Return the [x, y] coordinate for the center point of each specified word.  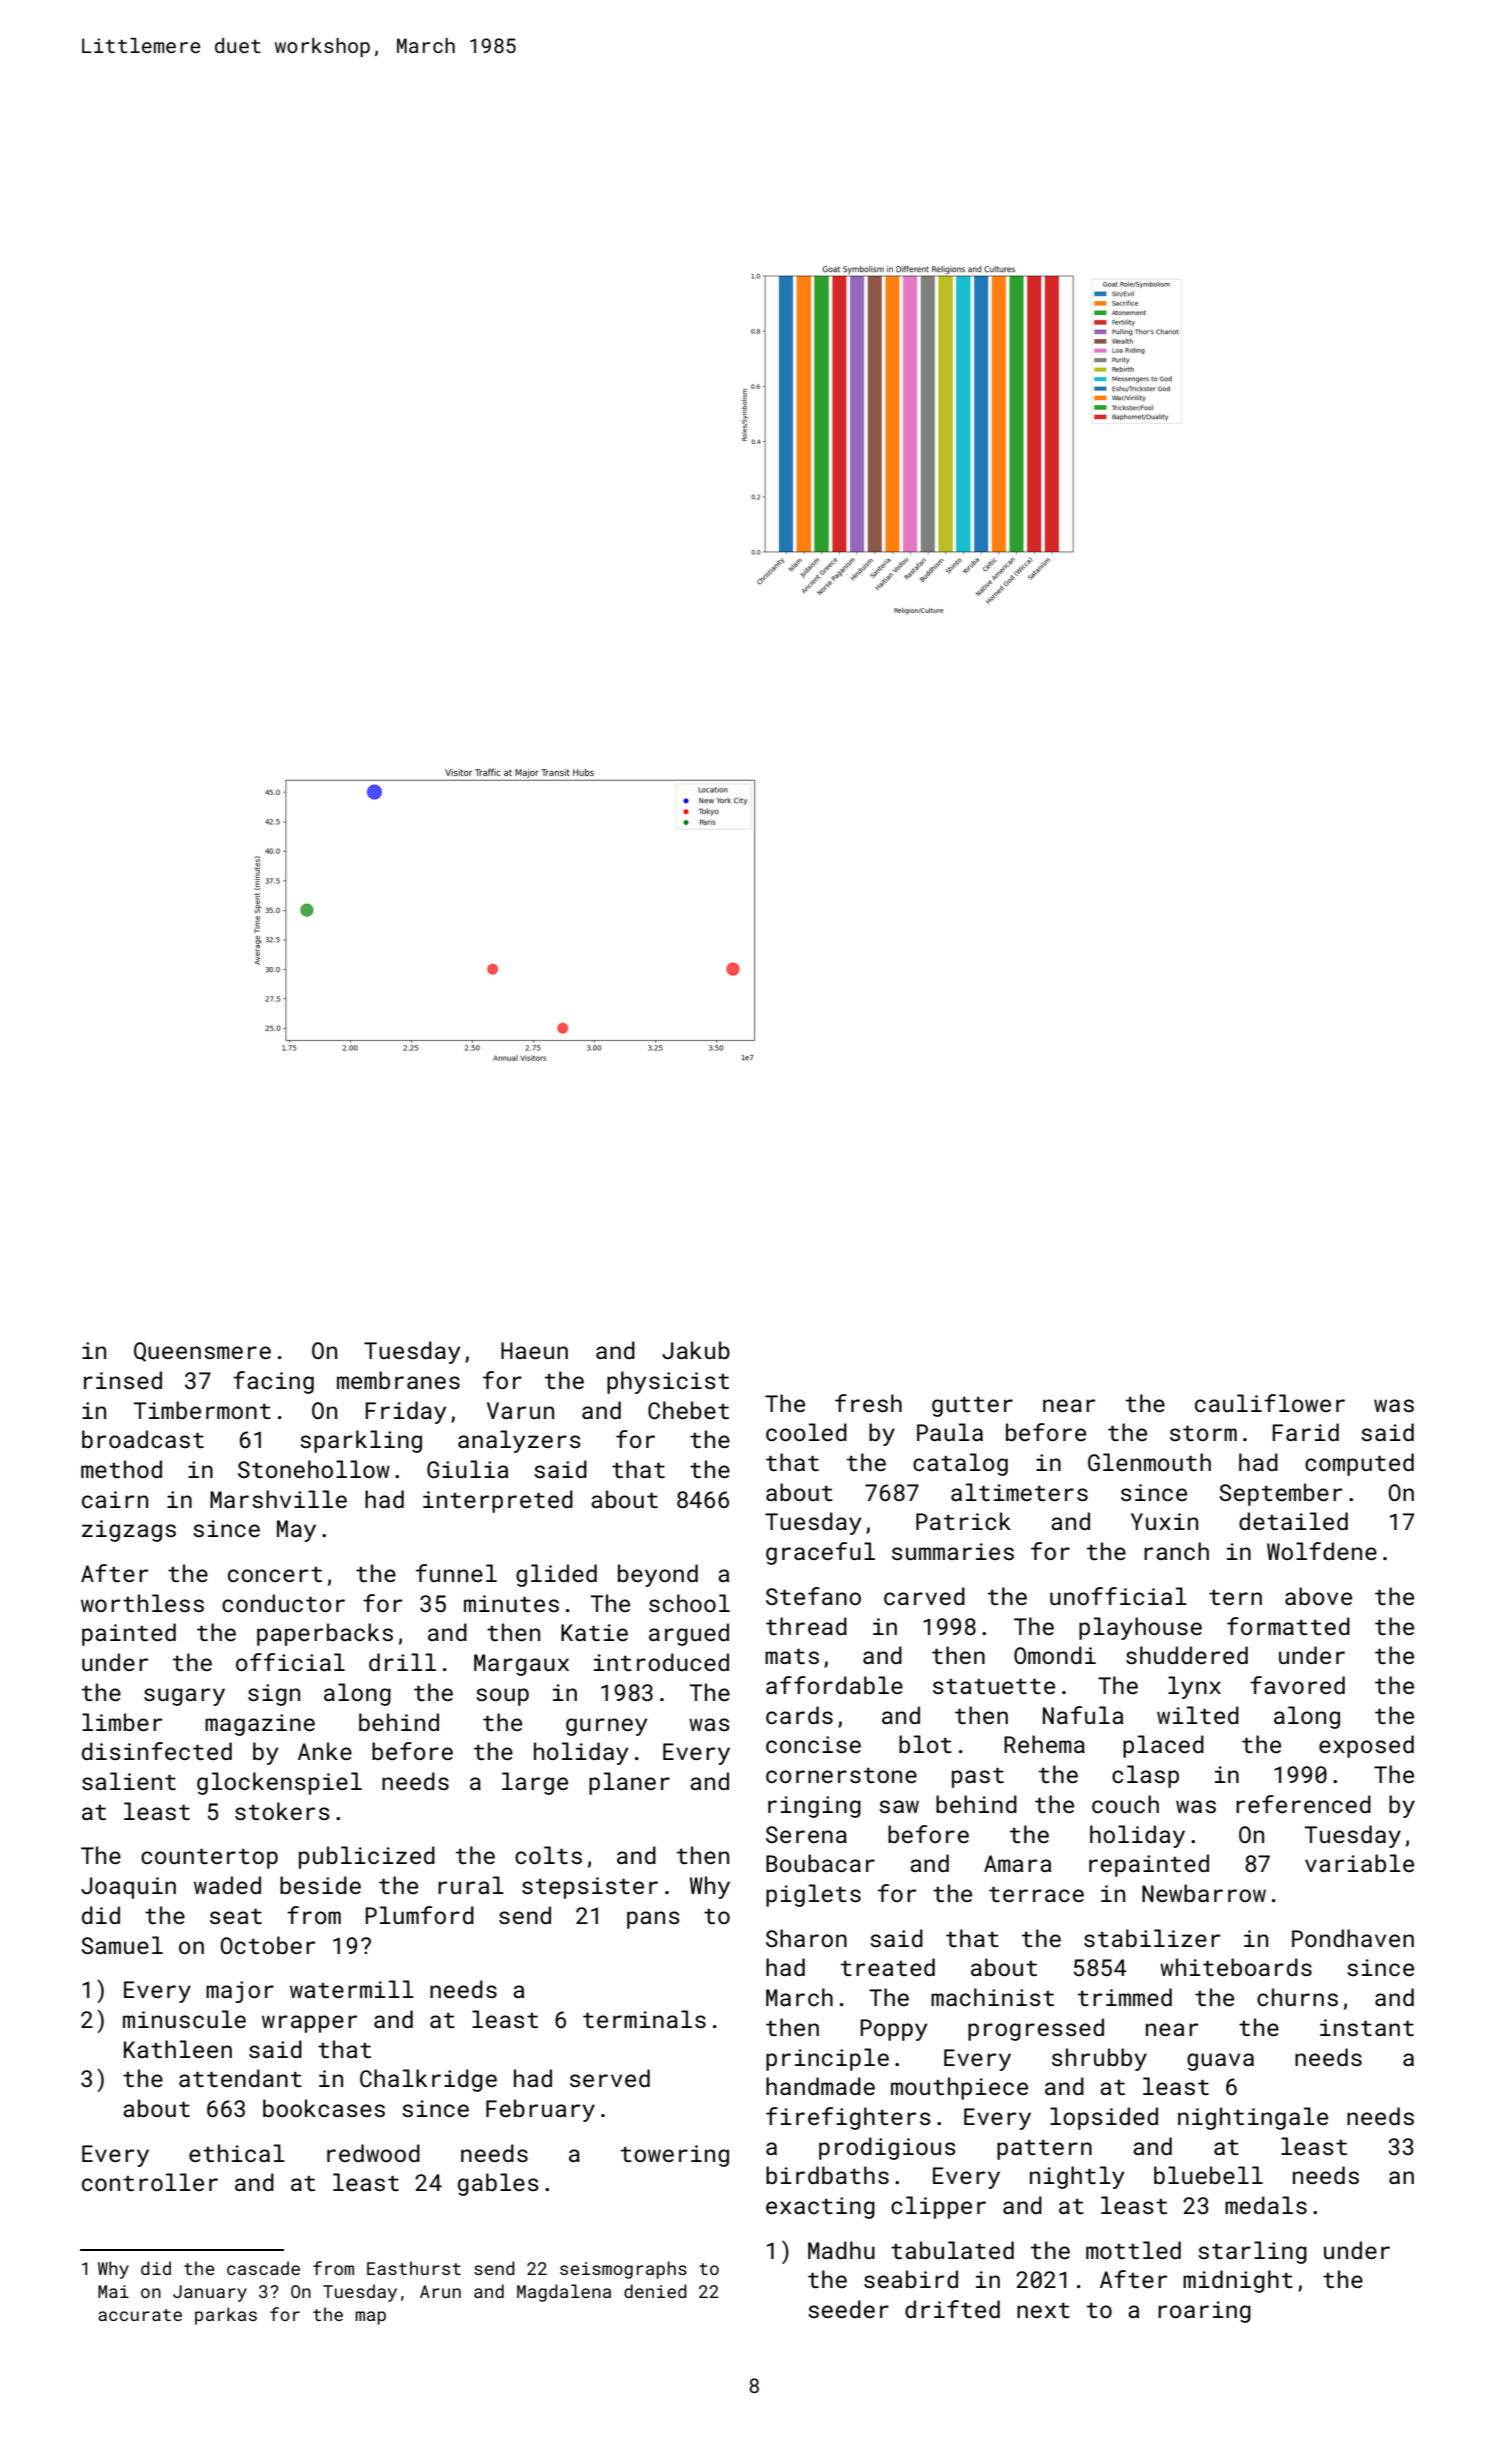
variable [1359, 1863]
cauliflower [1270, 1403]
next [1043, 2310]
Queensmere [202, 1352]
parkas [226, 2316]
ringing [814, 1807]
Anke [325, 1751]
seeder [848, 2309]
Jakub [696, 1350]
